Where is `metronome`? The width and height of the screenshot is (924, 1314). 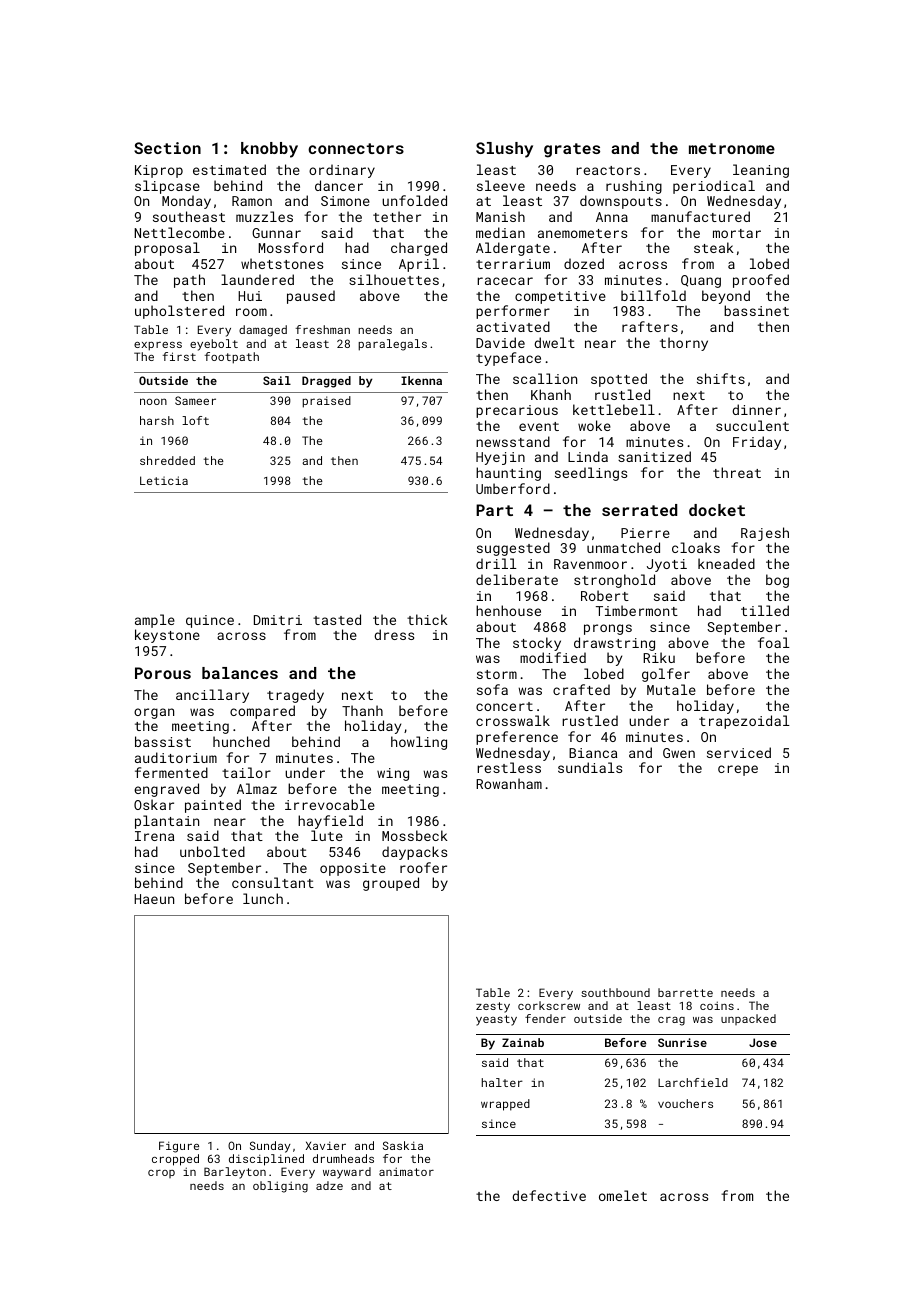
metronome is located at coordinates (732, 148).
